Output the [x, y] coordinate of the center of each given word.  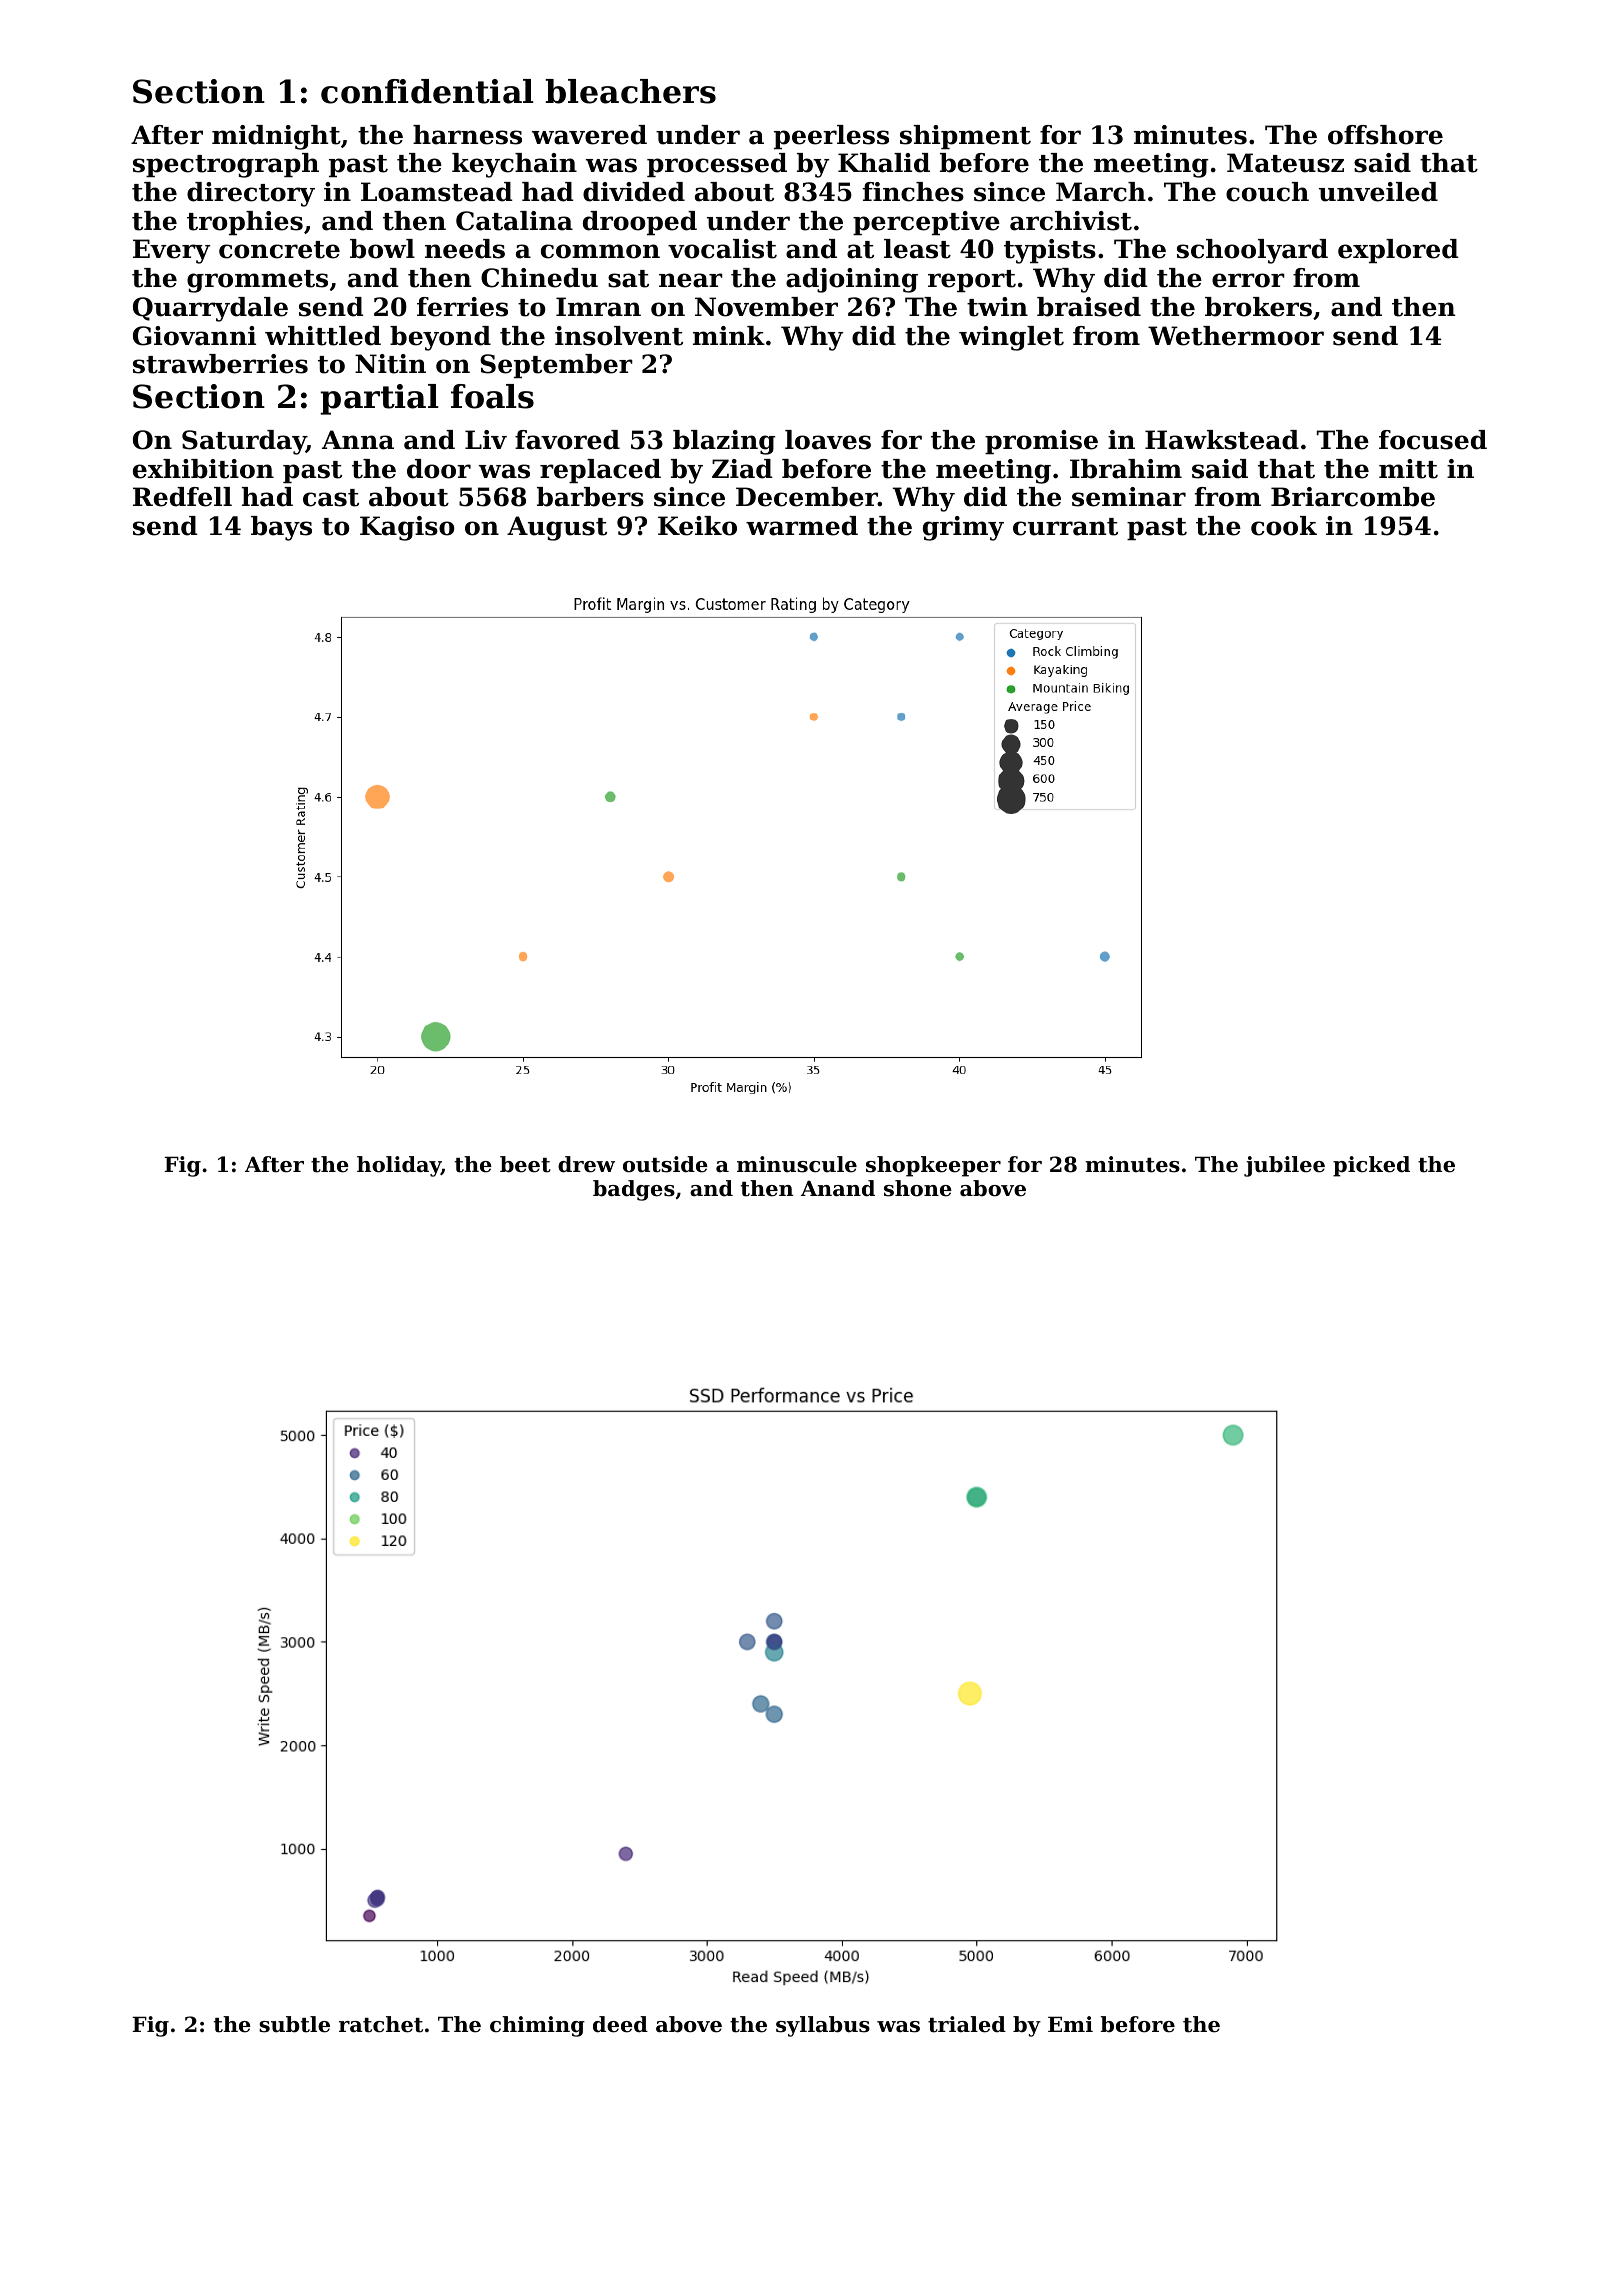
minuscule [797, 1164]
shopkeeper [933, 1166]
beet [525, 1164]
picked [1371, 1166]
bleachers [630, 91]
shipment [965, 137]
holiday [399, 1166]
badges [634, 1190]
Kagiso [407, 528]
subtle [294, 2024]
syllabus [823, 2026]
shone [918, 1188]
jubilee [1284, 1166]
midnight [276, 137]
